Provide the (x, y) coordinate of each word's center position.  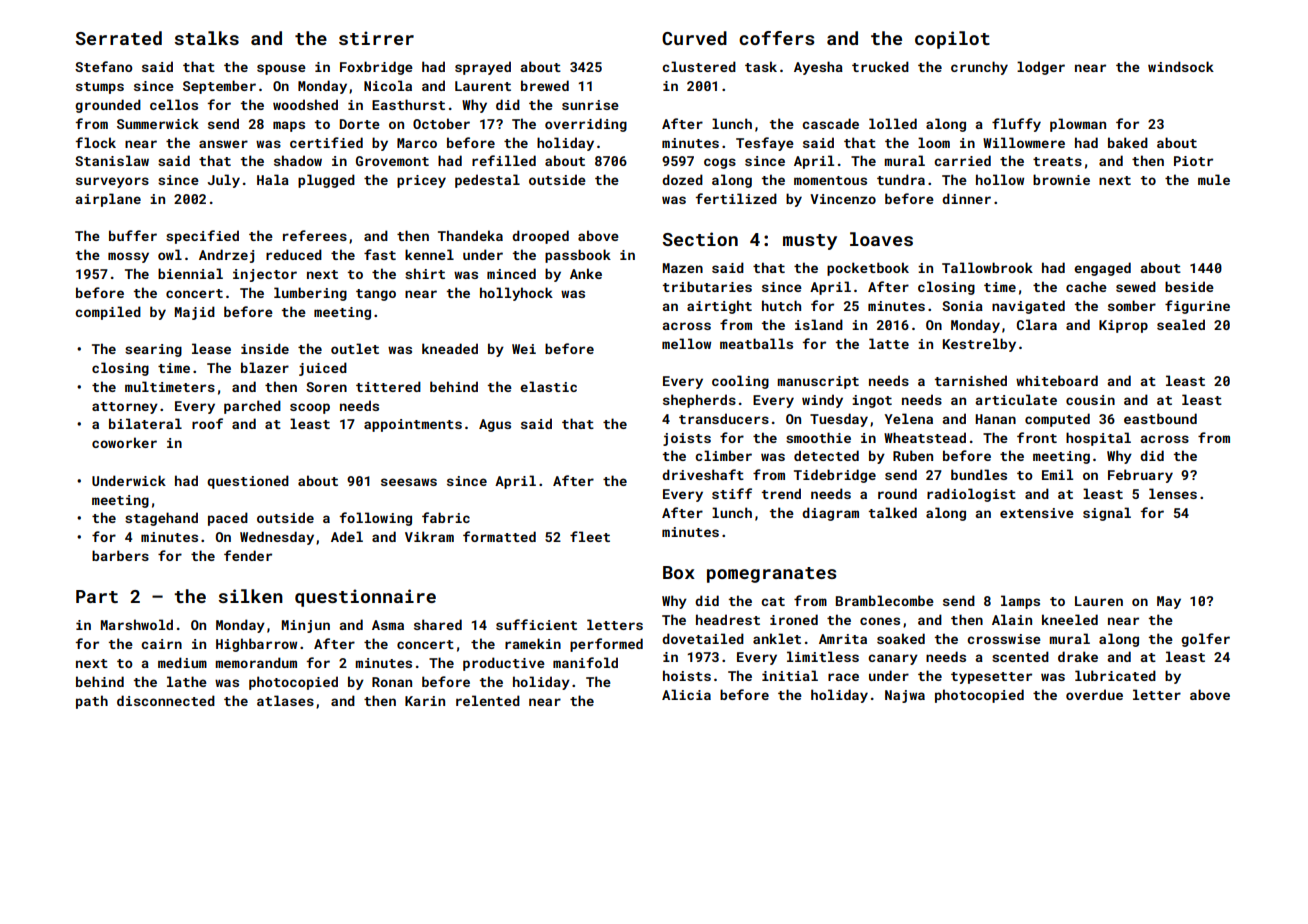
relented (488, 700)
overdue (1094, 694)
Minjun (306, 626)
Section (700, 239)
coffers (777, 38)
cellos (174, 104)
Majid (195, 313)
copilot (952, 40)
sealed (1181, 324)
